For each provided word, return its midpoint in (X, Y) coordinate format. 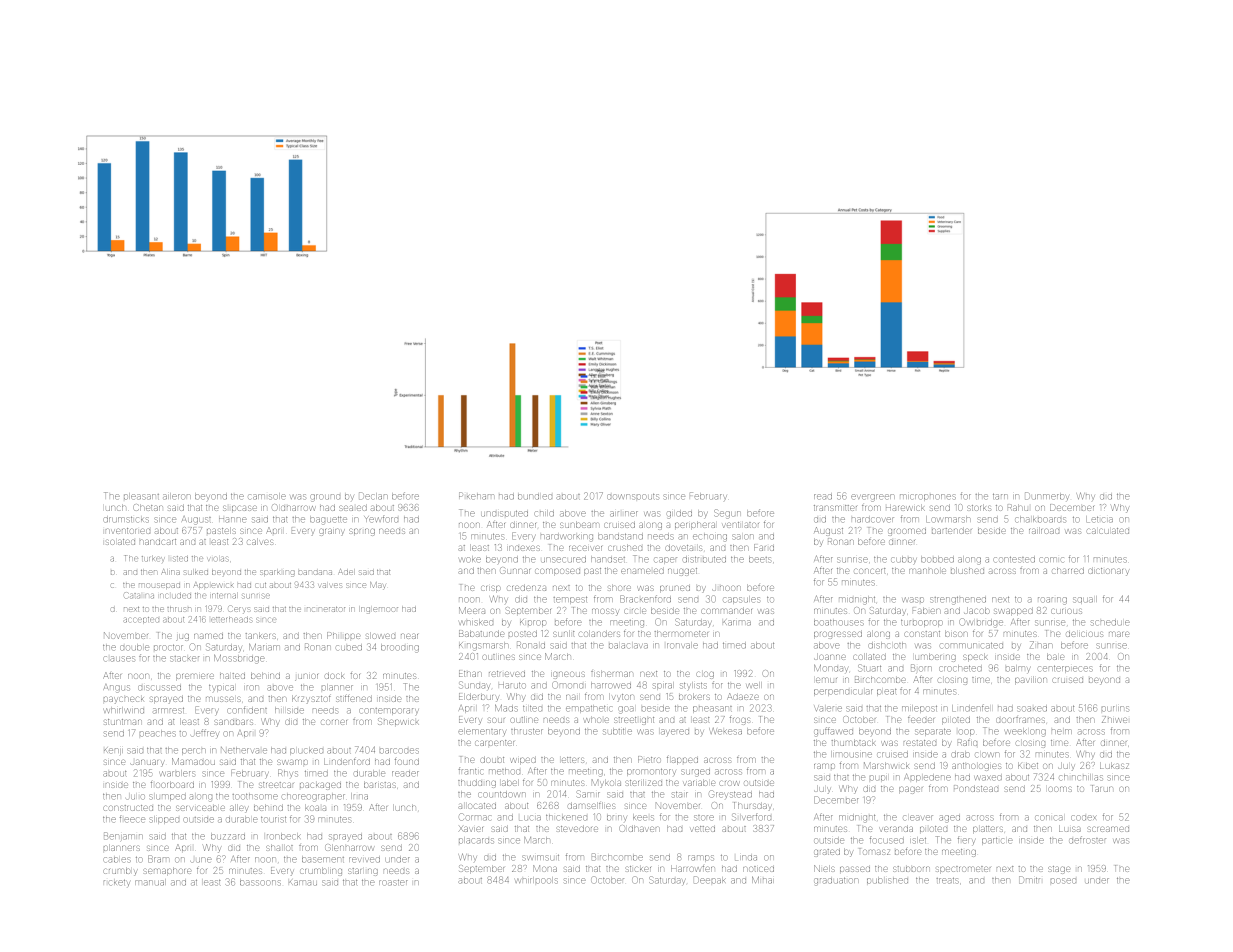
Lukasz (1114, 765)
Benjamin (123, 836)
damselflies (591, 806)
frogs (740, 720)
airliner (624, 514)
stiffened (354, 698)
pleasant (141, 497)
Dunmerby (1047, 496)
